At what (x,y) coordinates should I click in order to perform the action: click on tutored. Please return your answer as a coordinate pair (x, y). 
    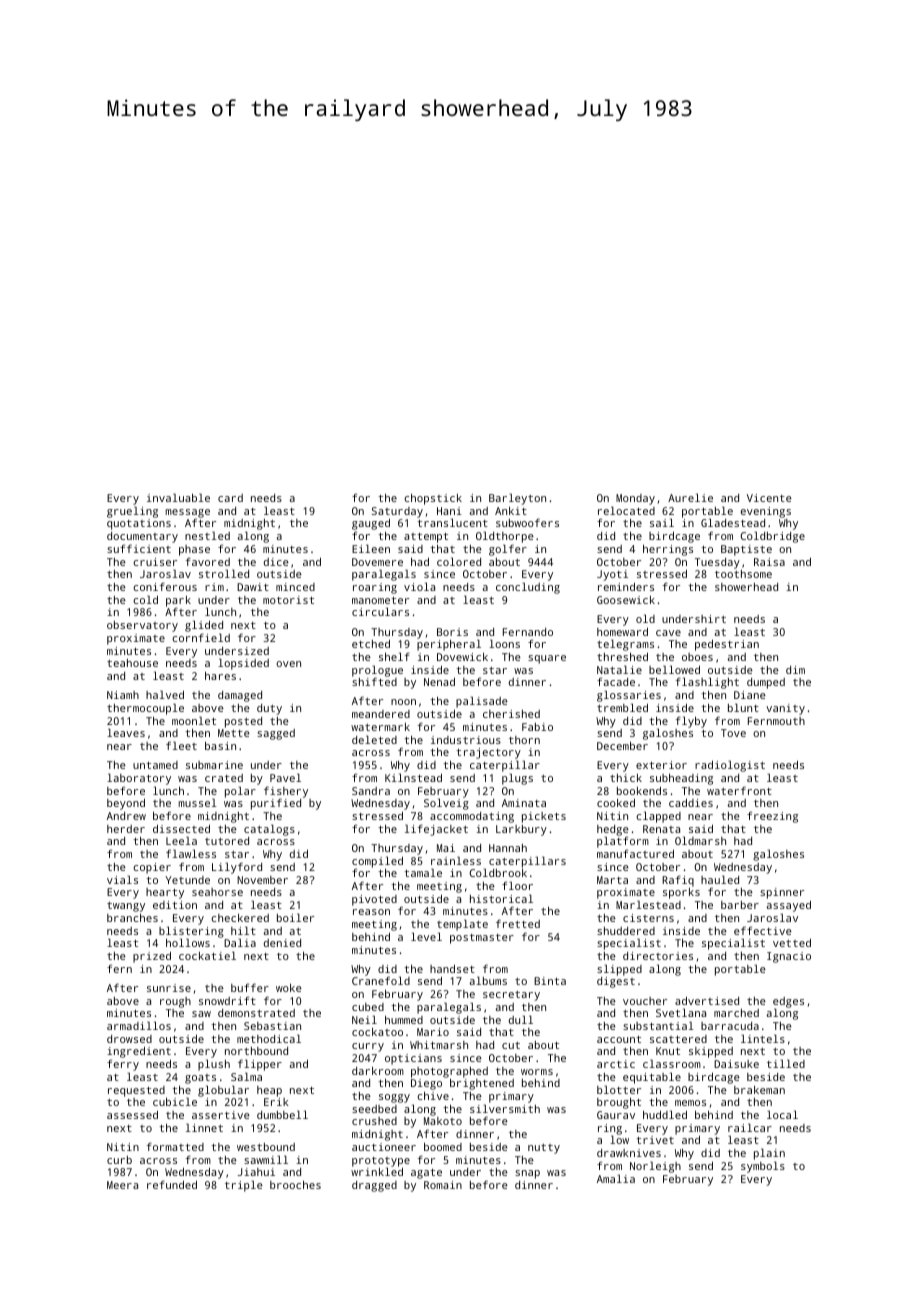
    Looking at the image, I should click on (227, 841).
